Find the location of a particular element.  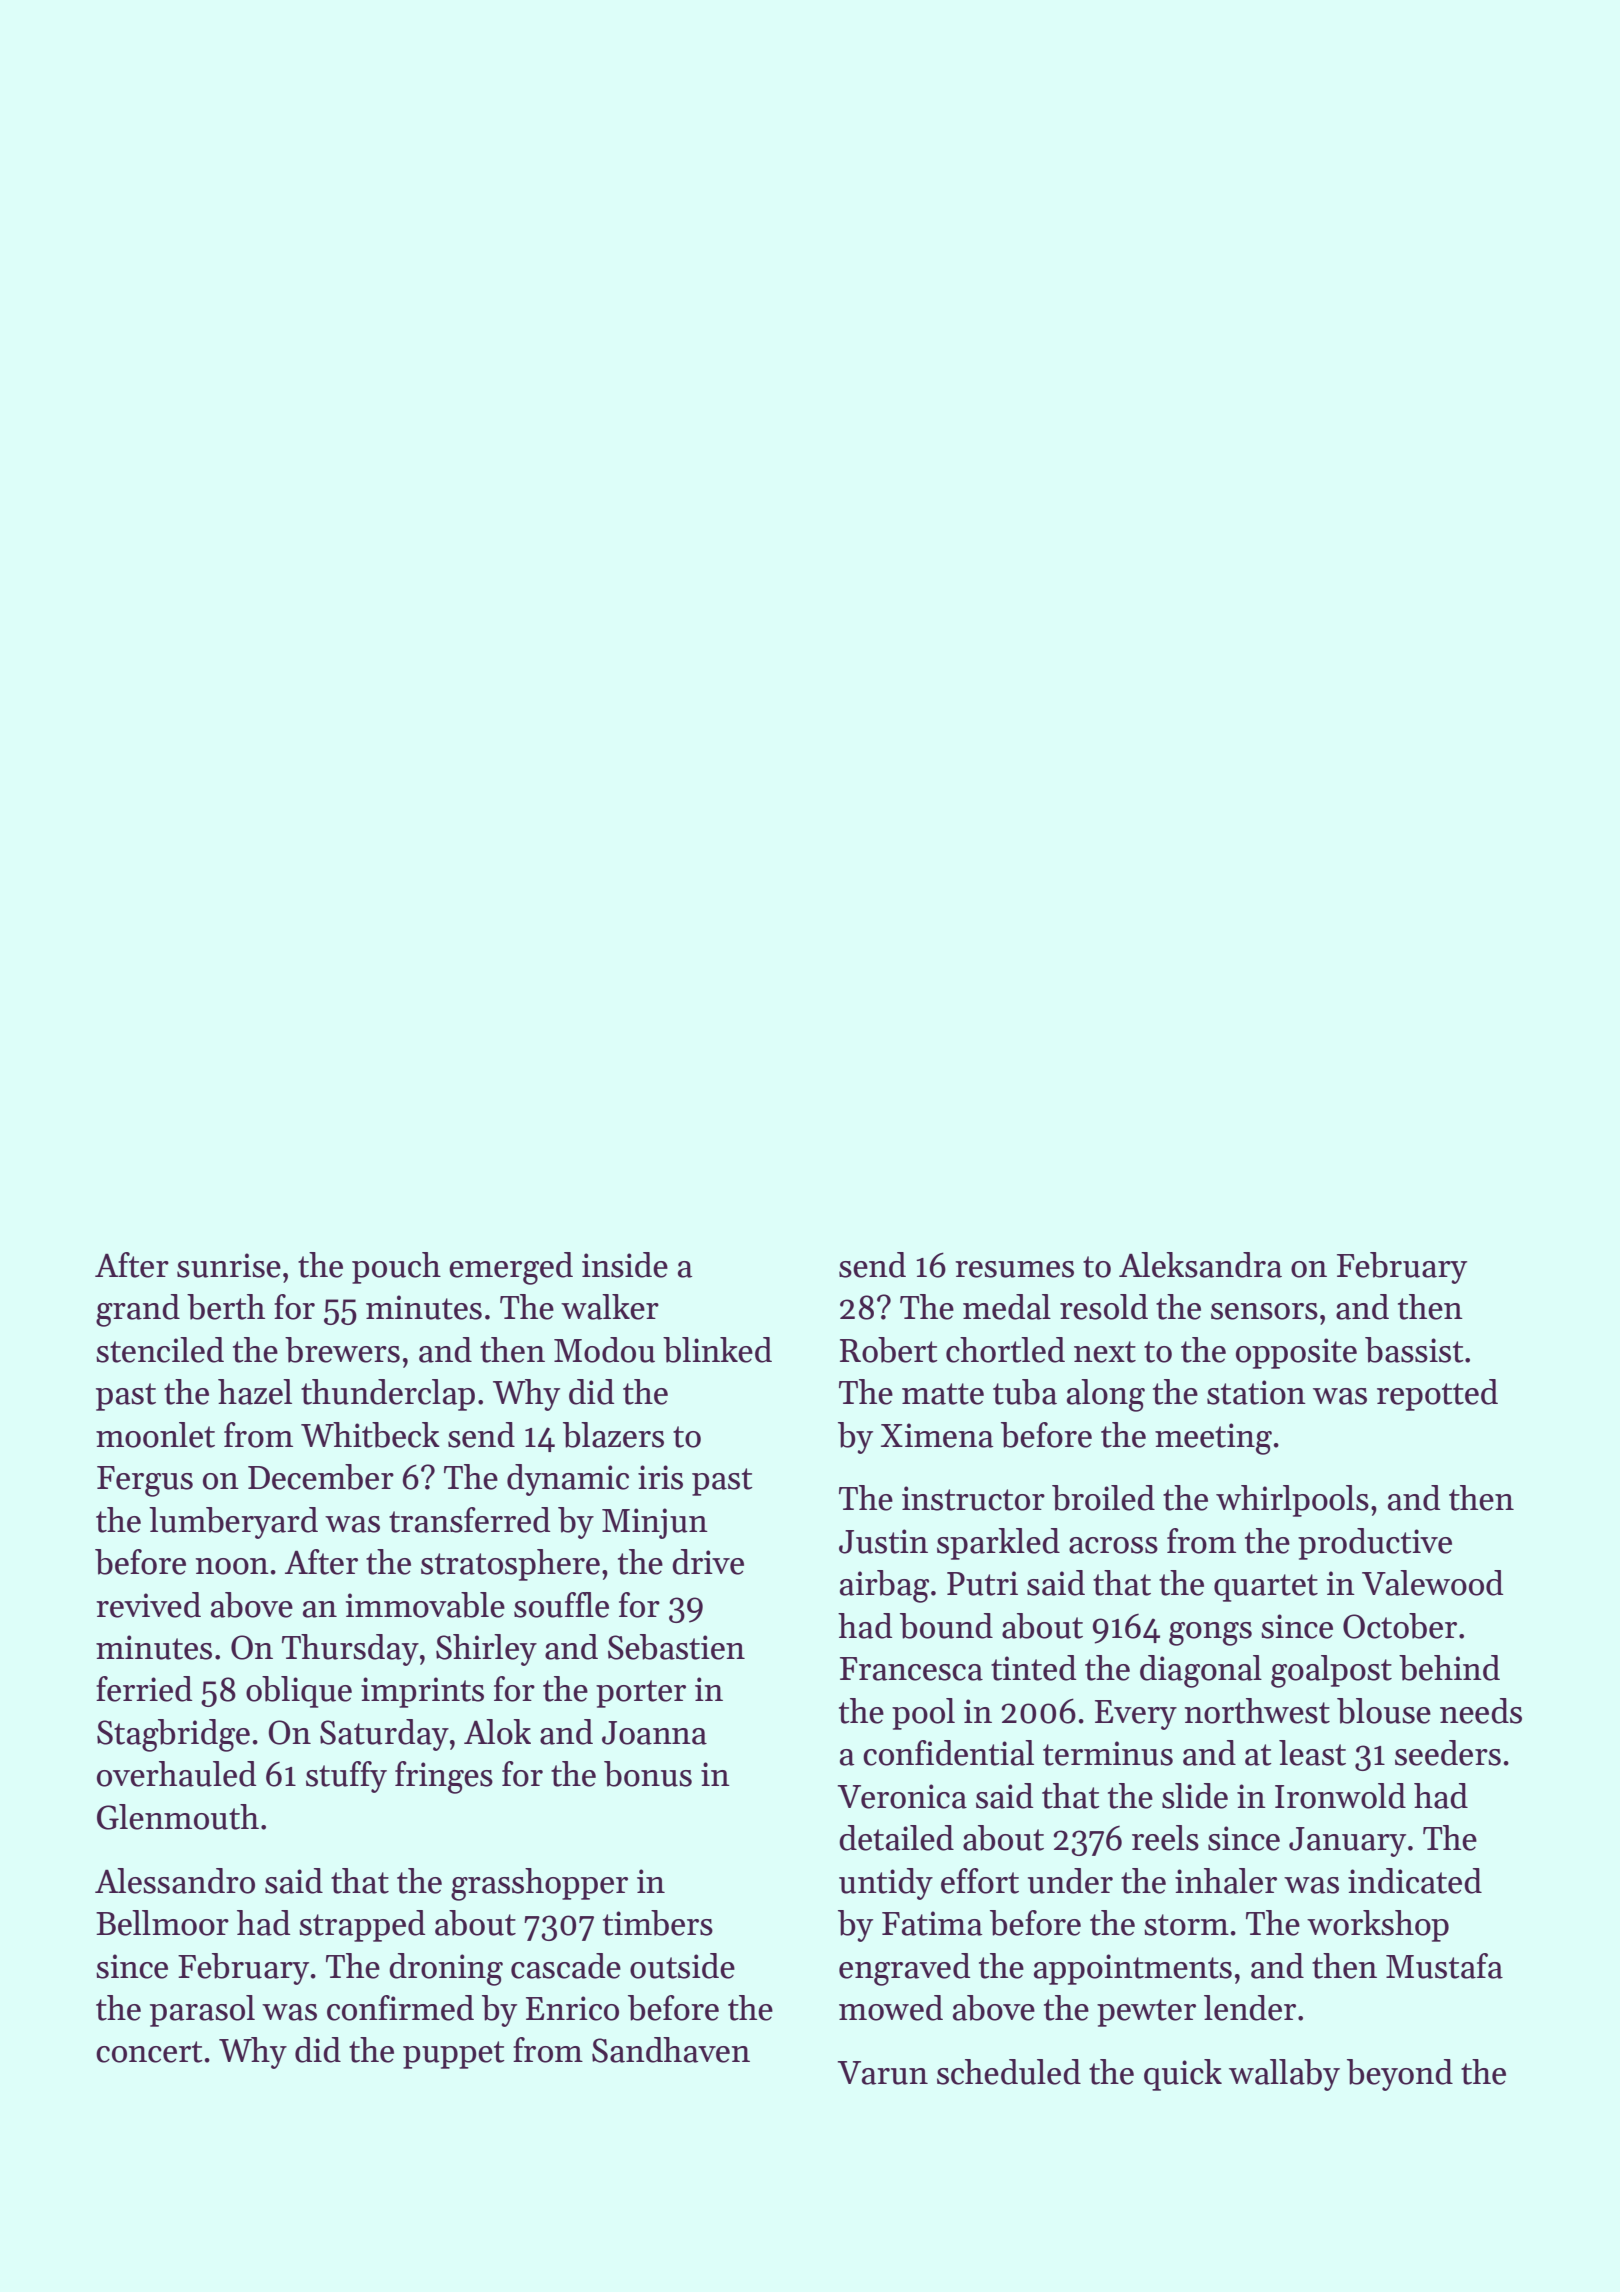

inhaler is located at coordinates (1226, 1881).
